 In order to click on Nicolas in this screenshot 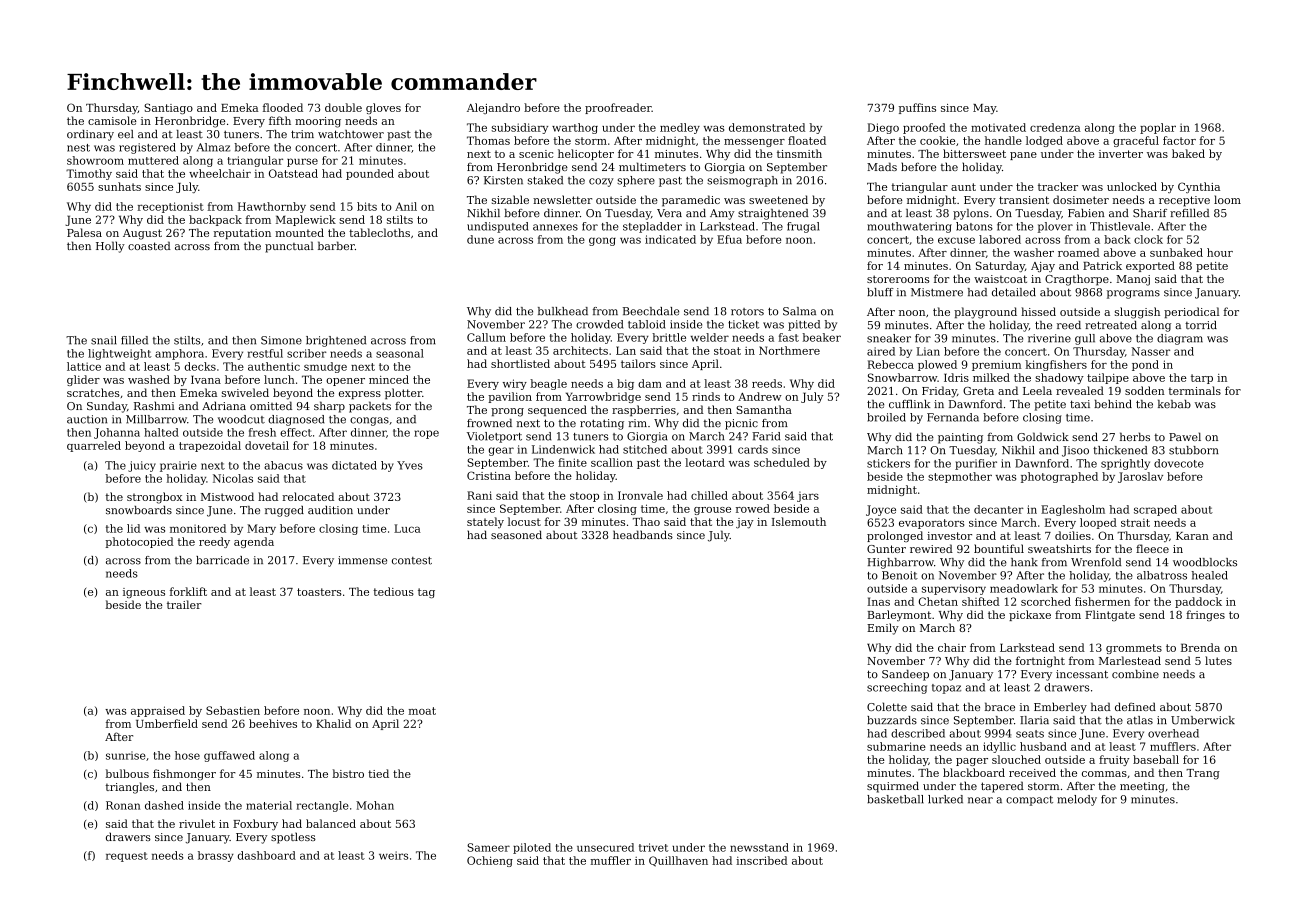, I will do `click(233, 478)`.
